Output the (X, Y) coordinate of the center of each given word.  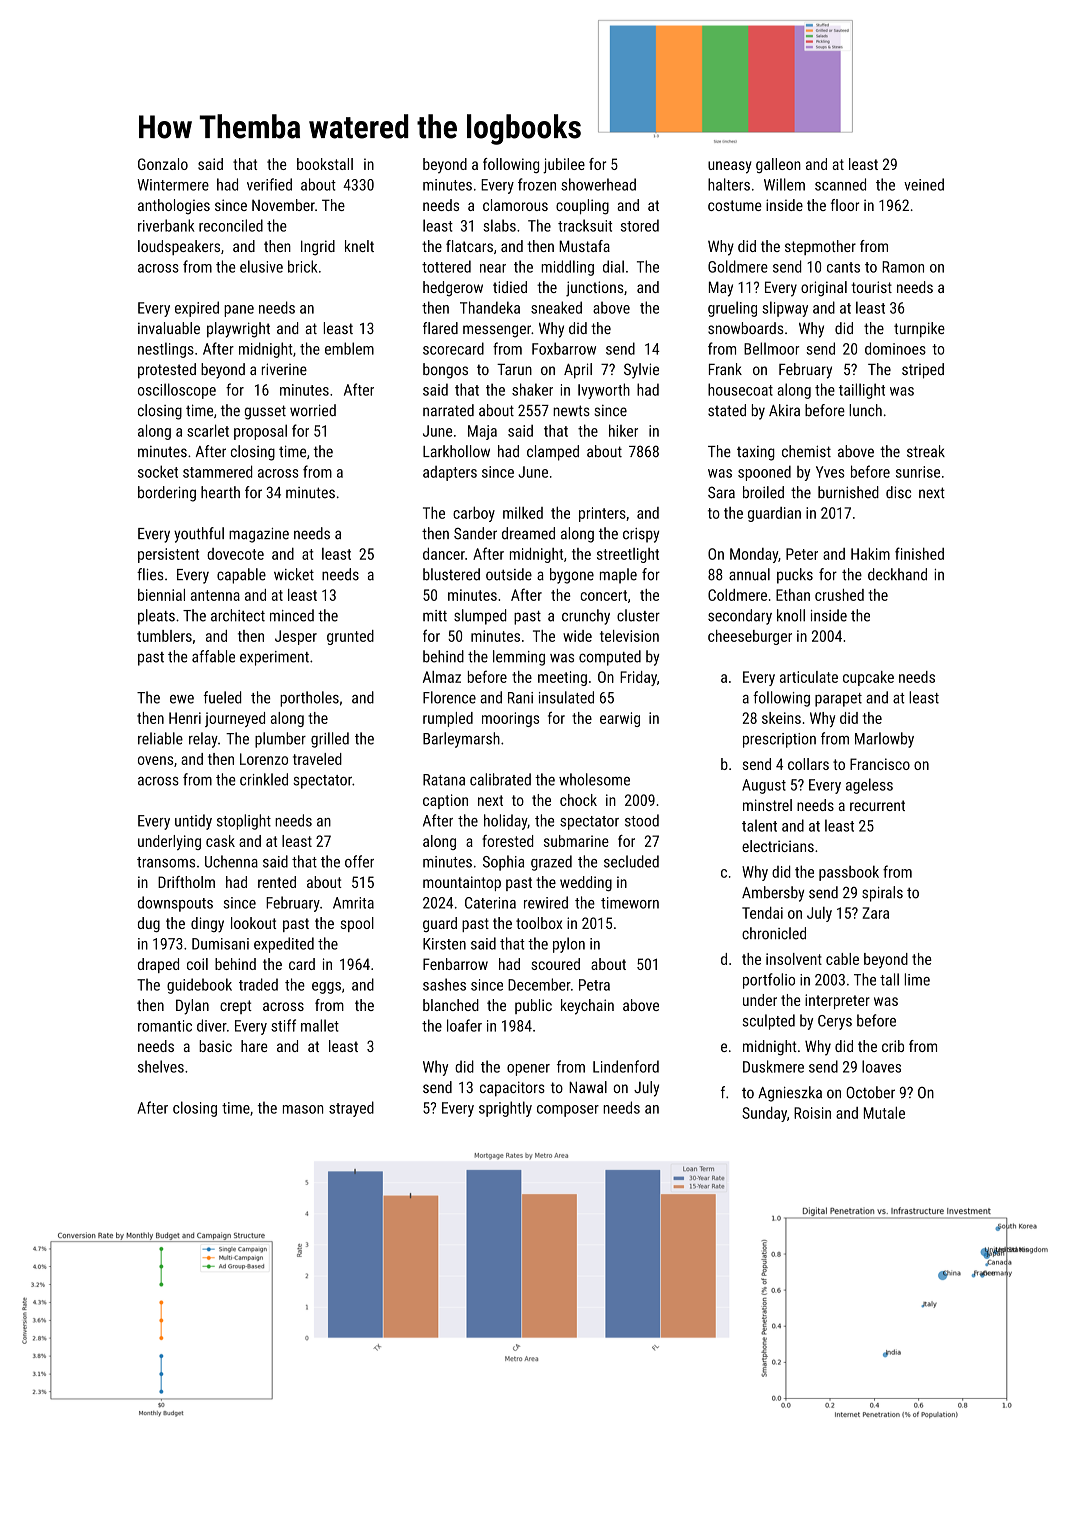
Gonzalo (163, 164)
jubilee (564, 166)
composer (568, 1111)
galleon (778, 165)
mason (303, 1109)
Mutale (884, 1113)
